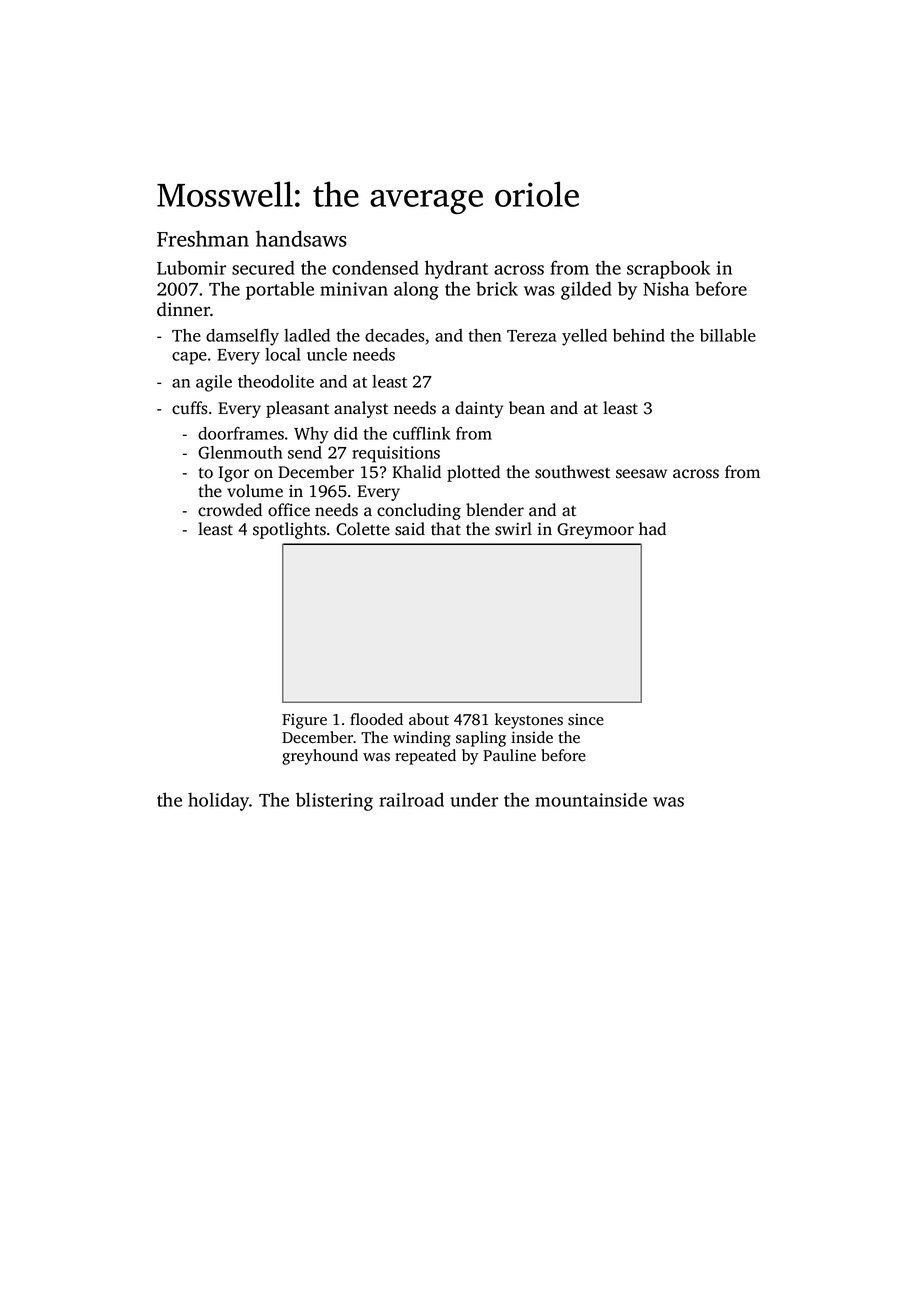 This document has height=1311, width=924. What do you see at coordinates (394, 335) in the document?
I see `decades` at bounding box center [394, 335].
